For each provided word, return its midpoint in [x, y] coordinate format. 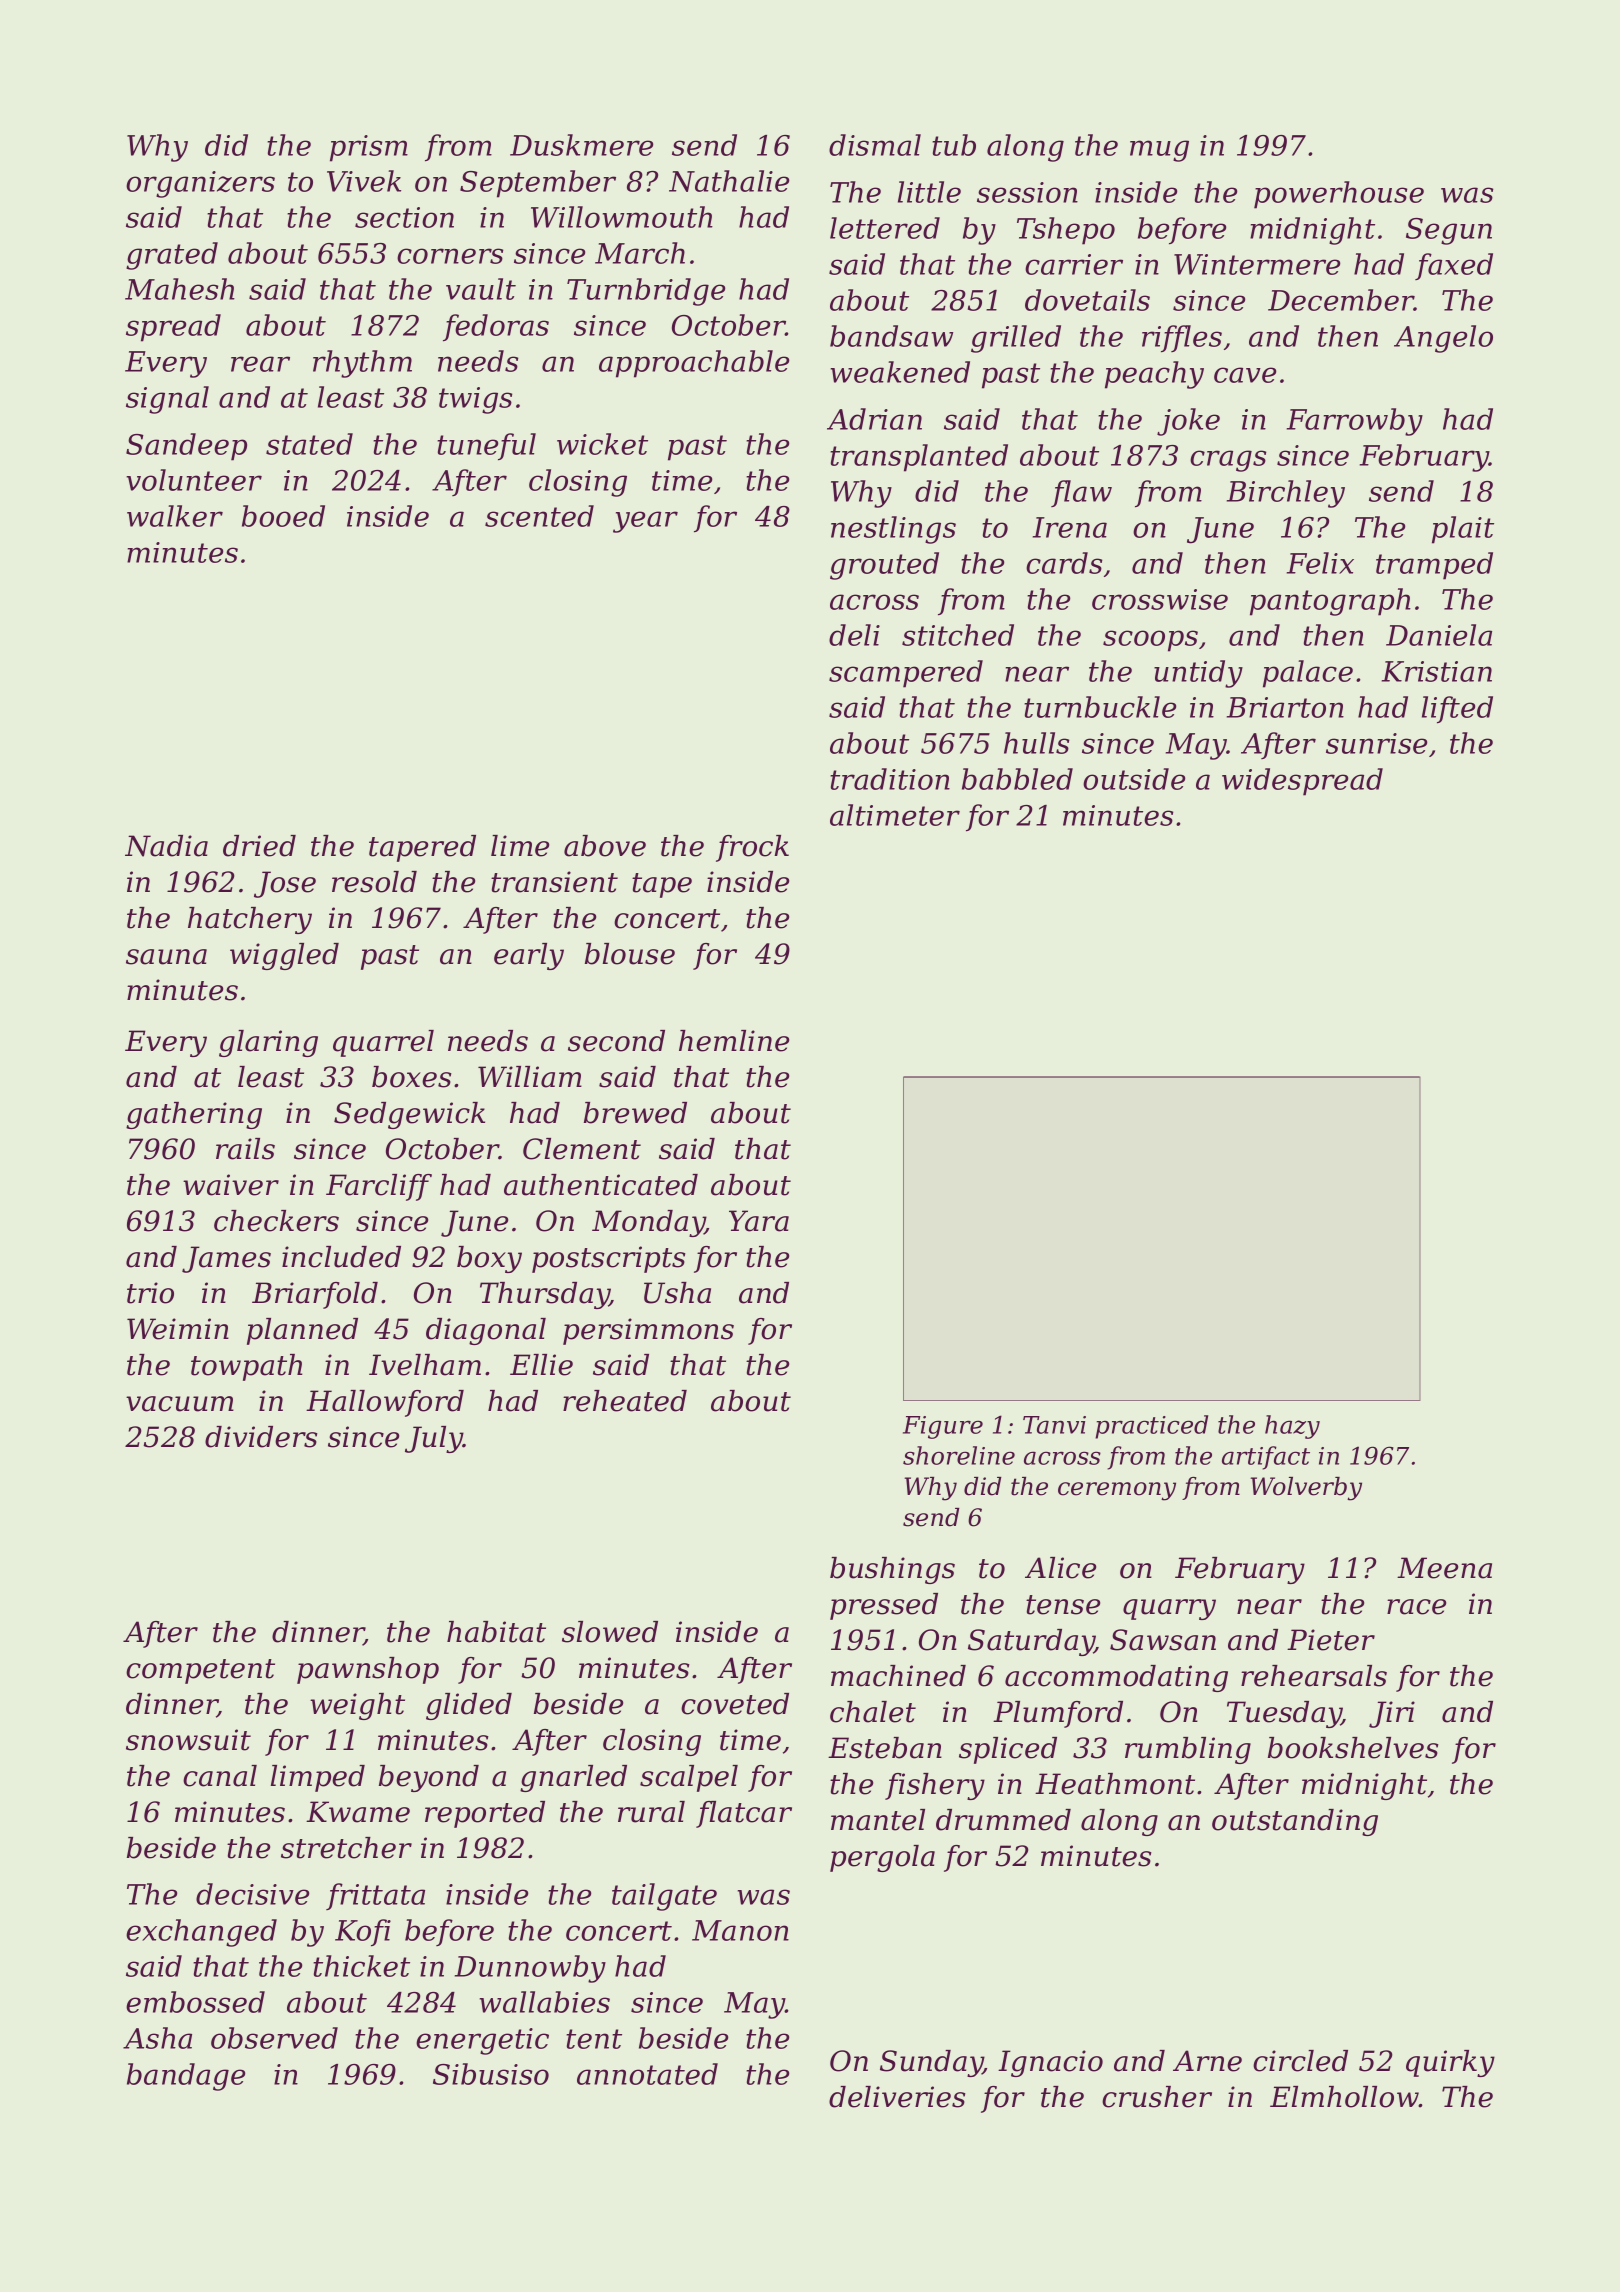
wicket [602, 444]
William [530, 1077]
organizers [200, 184]
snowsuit [188, 1740]
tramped [1434, 566]
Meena [1444, 1568]
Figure [943, 1427]
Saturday [1031, 1642]
